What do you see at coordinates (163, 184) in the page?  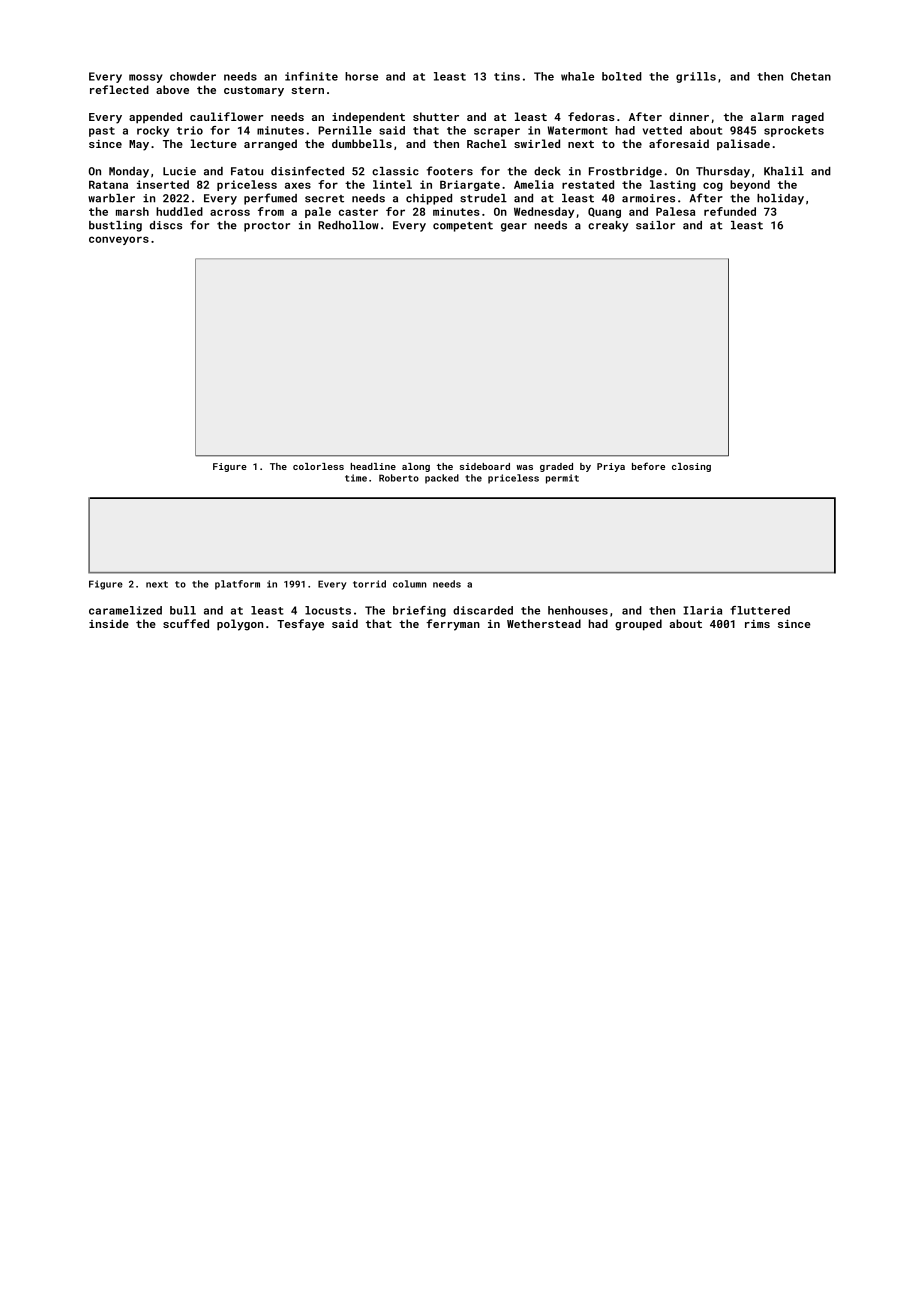 I see `inserted` at bounding box center [163, 184].
